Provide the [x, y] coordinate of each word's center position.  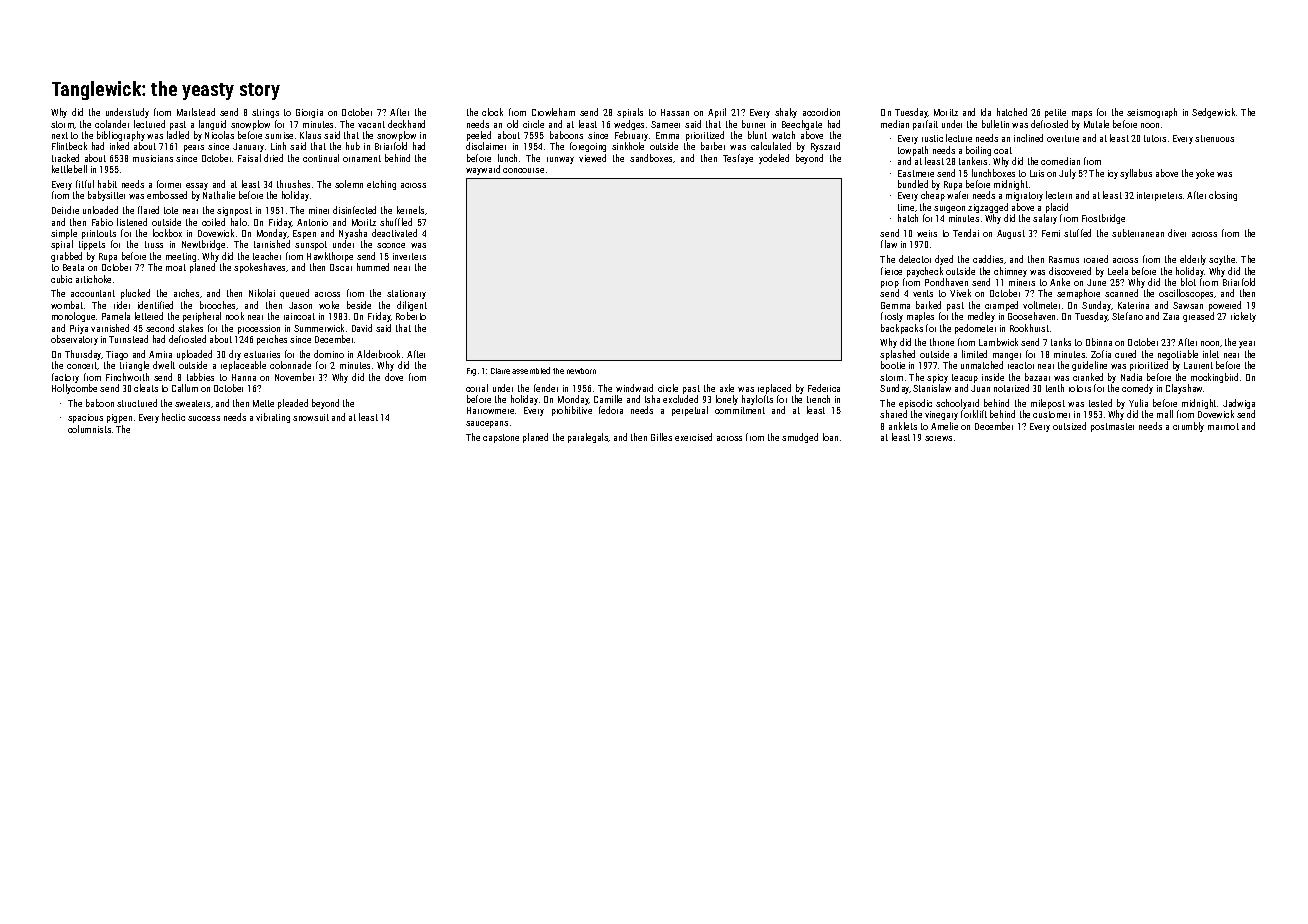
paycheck [925, 272]
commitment [740, 410]
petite [1055, 113]
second [160, 328]
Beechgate [802, 125]
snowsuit [311, 417]
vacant [371, 124]
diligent [412, 306]
